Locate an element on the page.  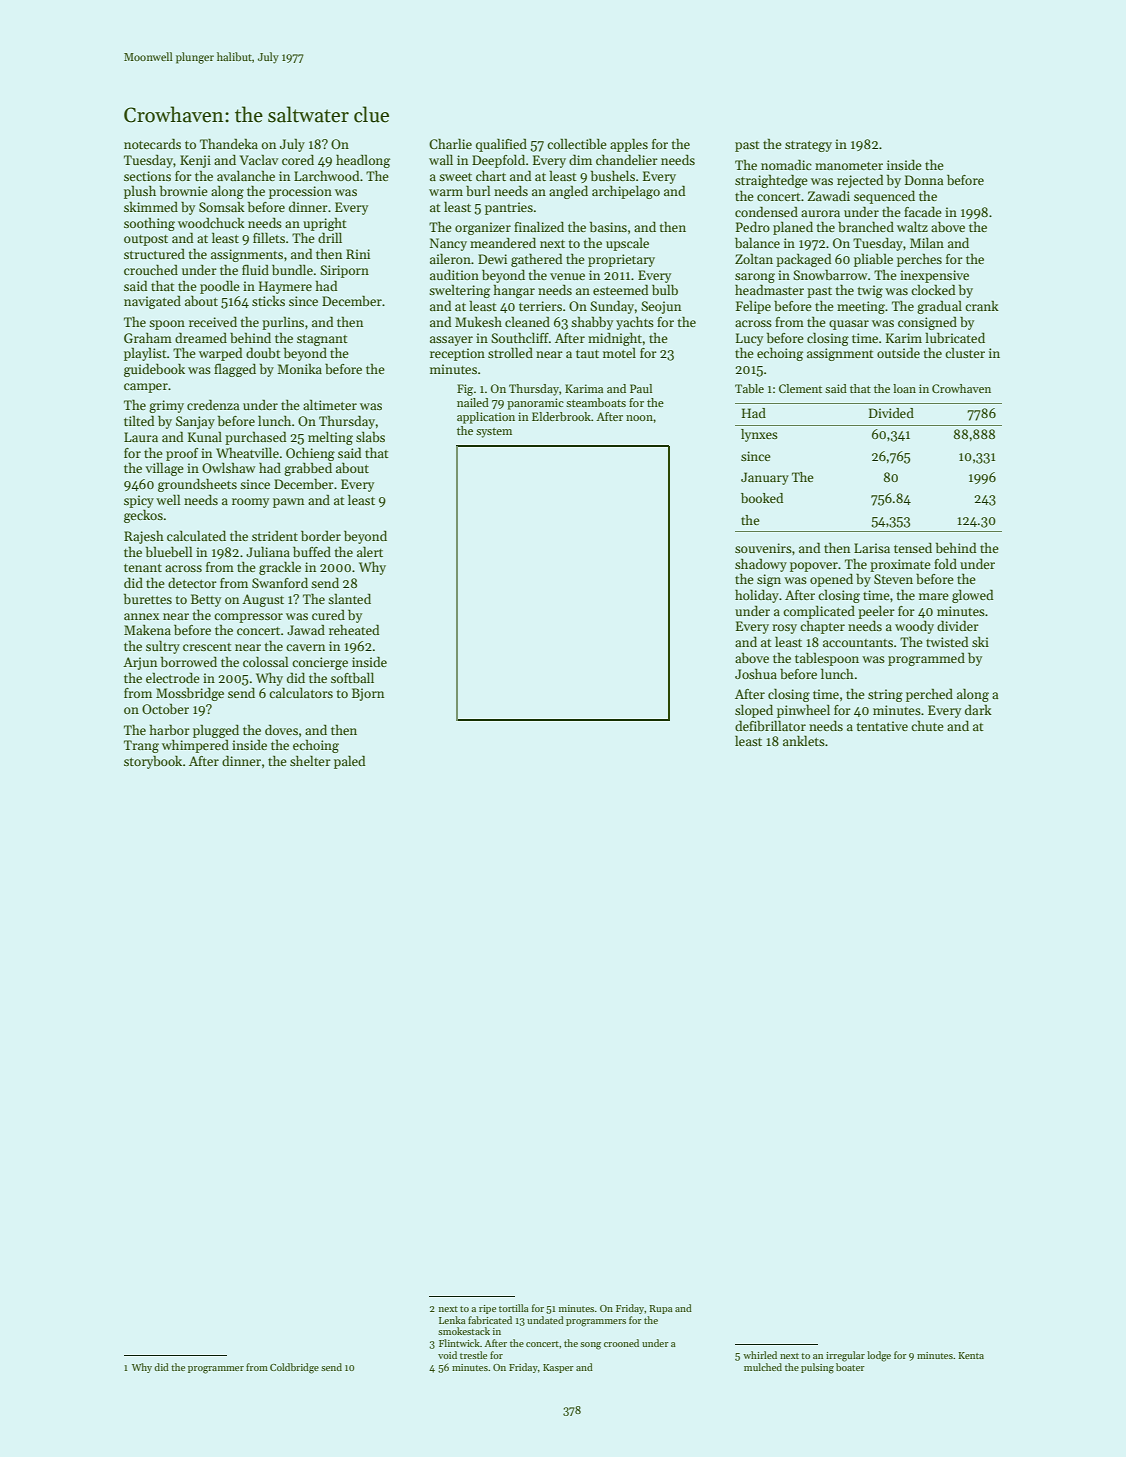
tensed is located at coordinates (913, 548).
